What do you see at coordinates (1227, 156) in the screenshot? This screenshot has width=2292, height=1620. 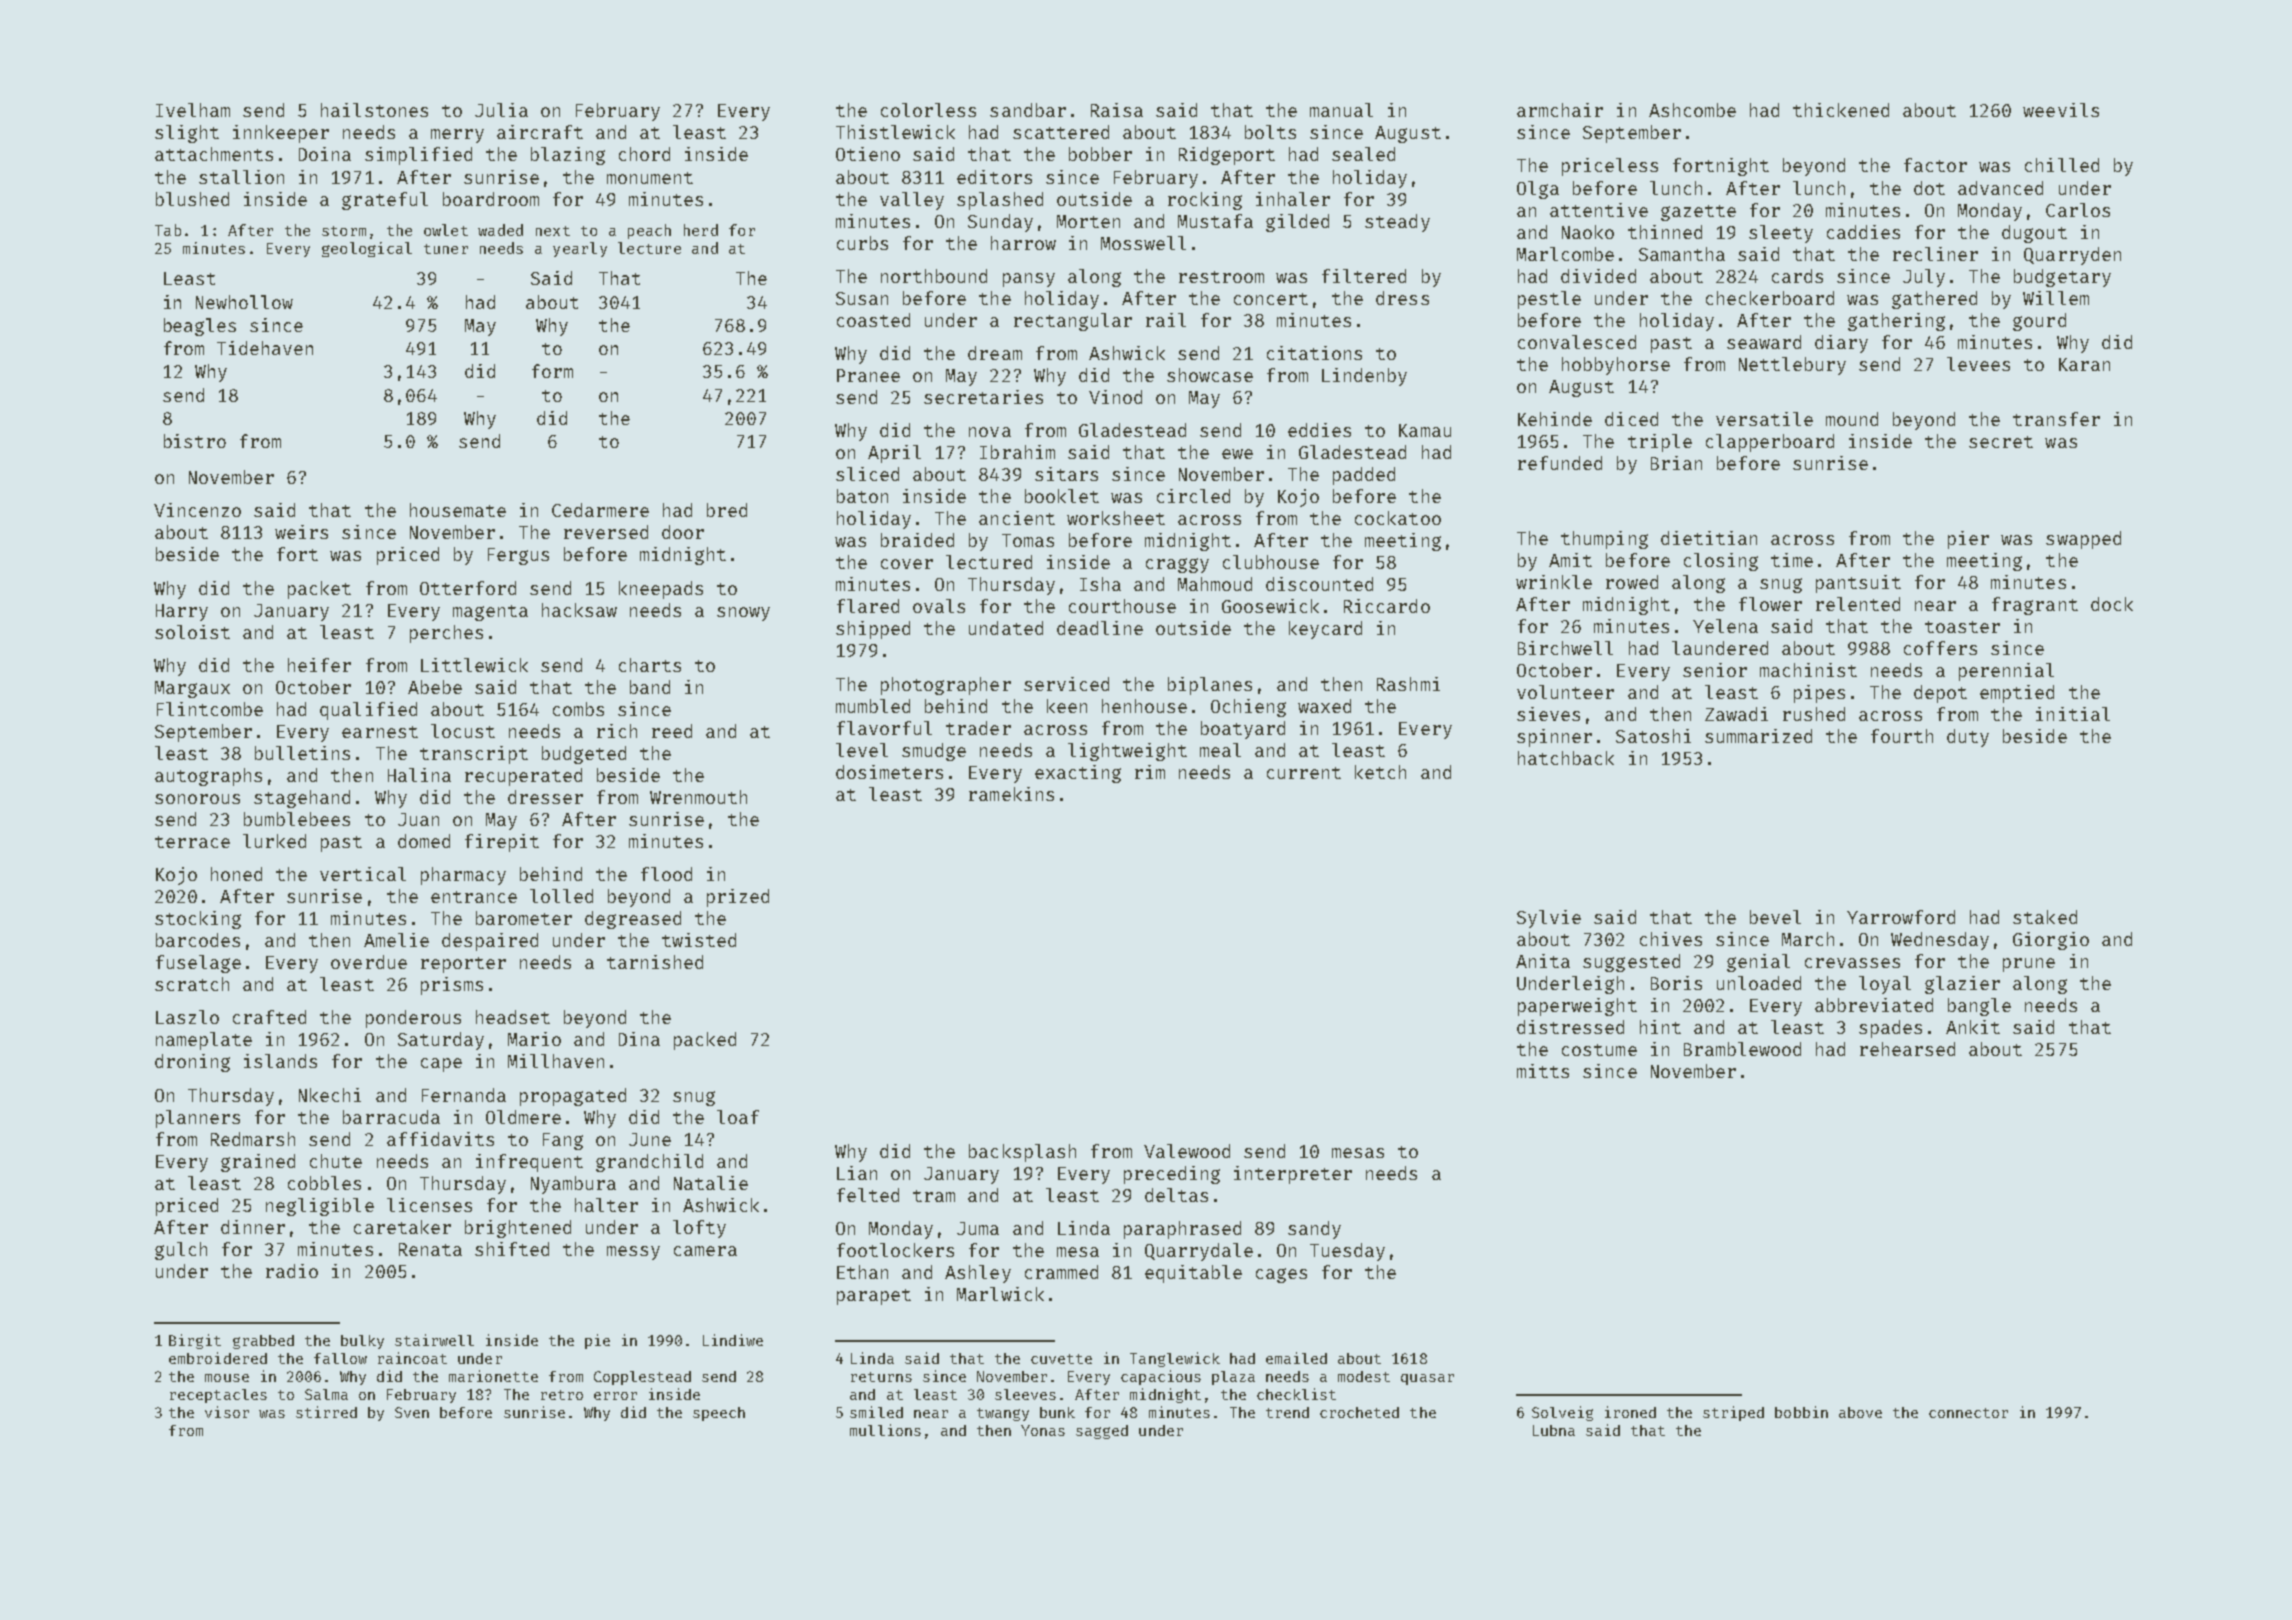 I see `Ridgeport` at bounding box center [1227, 156].
